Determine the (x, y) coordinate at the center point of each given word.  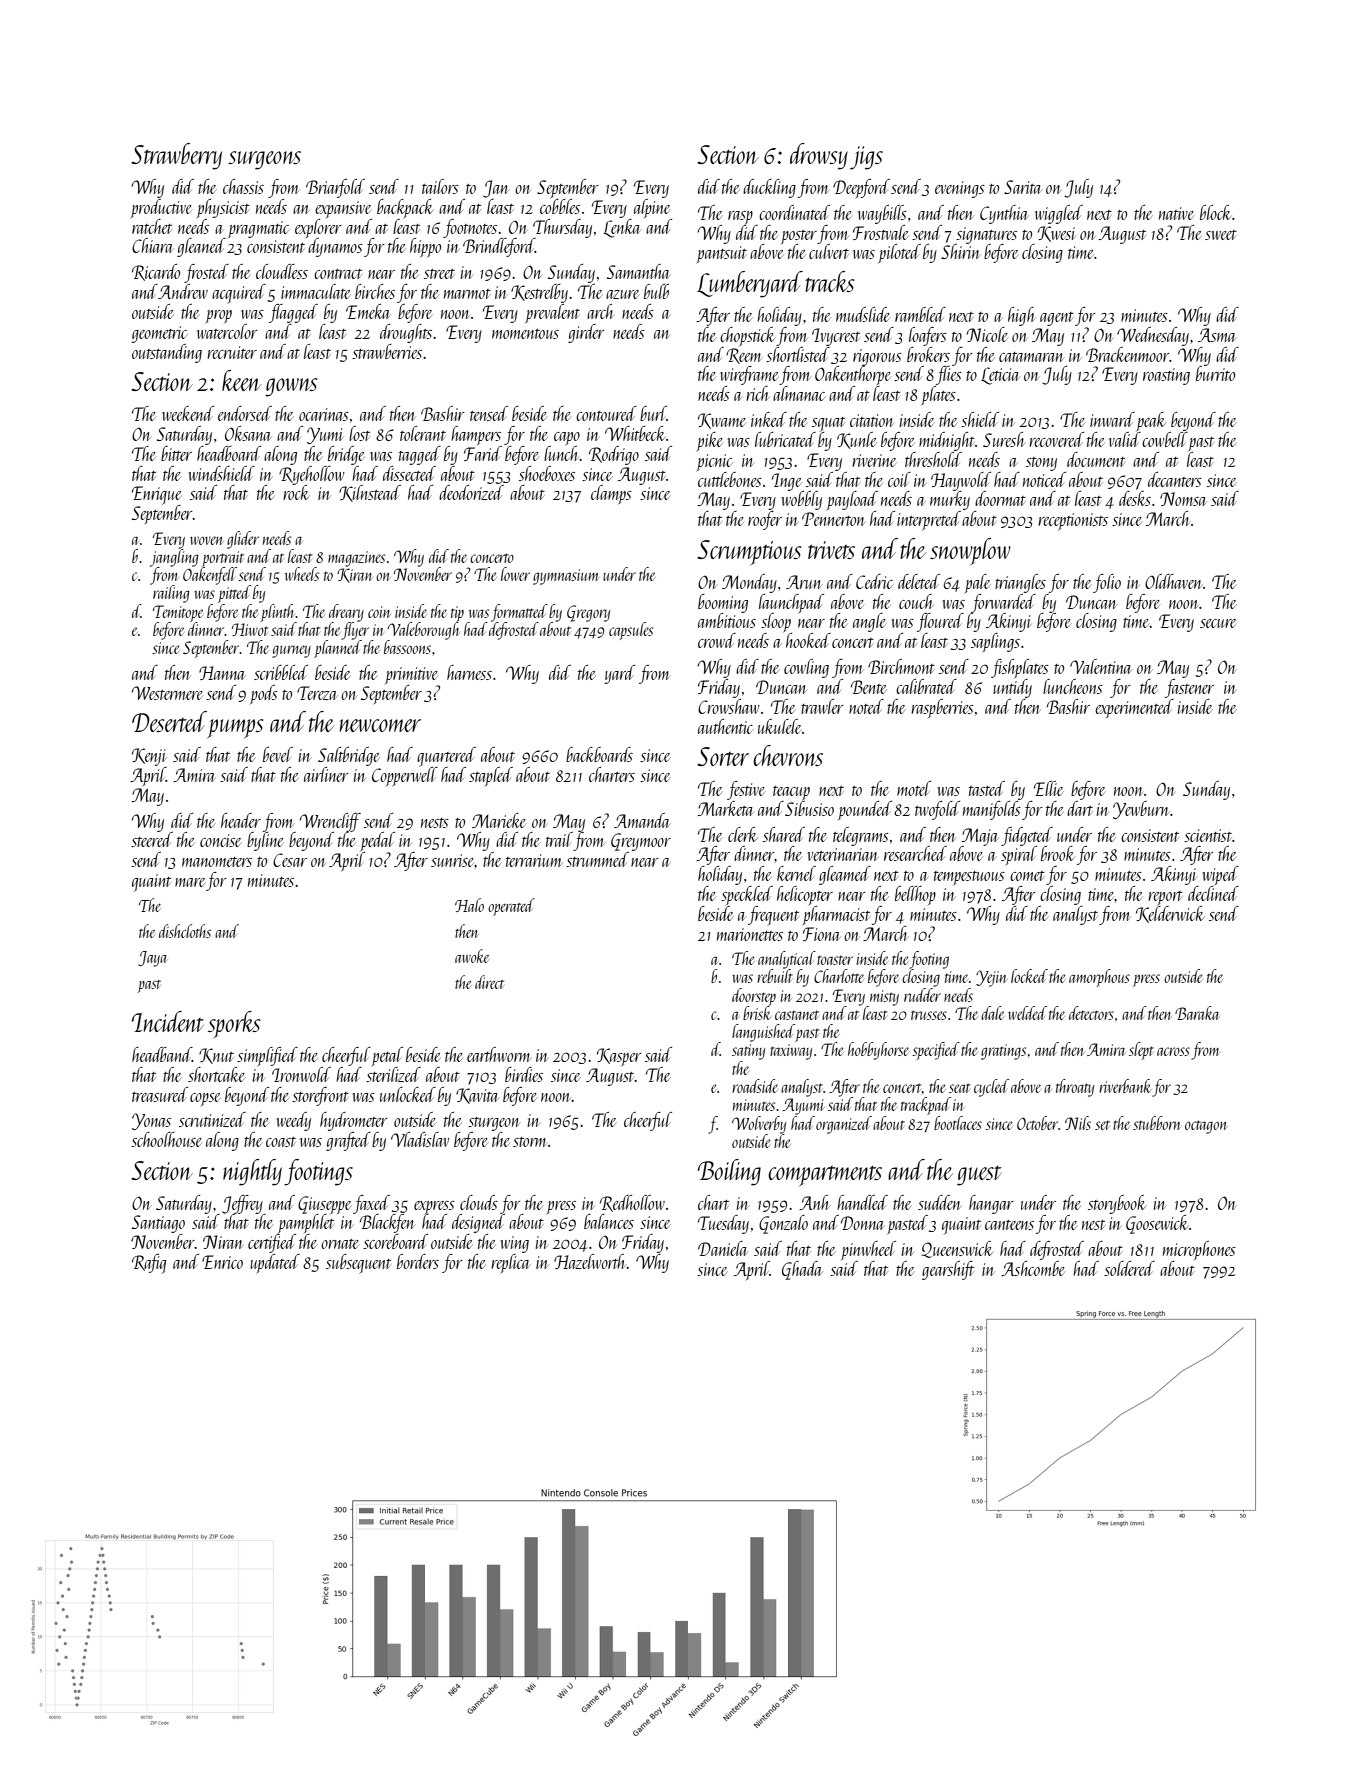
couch (916, 601)
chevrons (788, 755)
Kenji (149, 757)
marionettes (750, 934)
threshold (933, 459)
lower (515, 574)
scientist (1208, 835)
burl (653, 413)
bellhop (915, 895)
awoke (472, 956)
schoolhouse (166, 1139)
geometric (159, 334)
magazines (356, 559)
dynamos (335, 247)
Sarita (1023, 187)
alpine (652, 208)
